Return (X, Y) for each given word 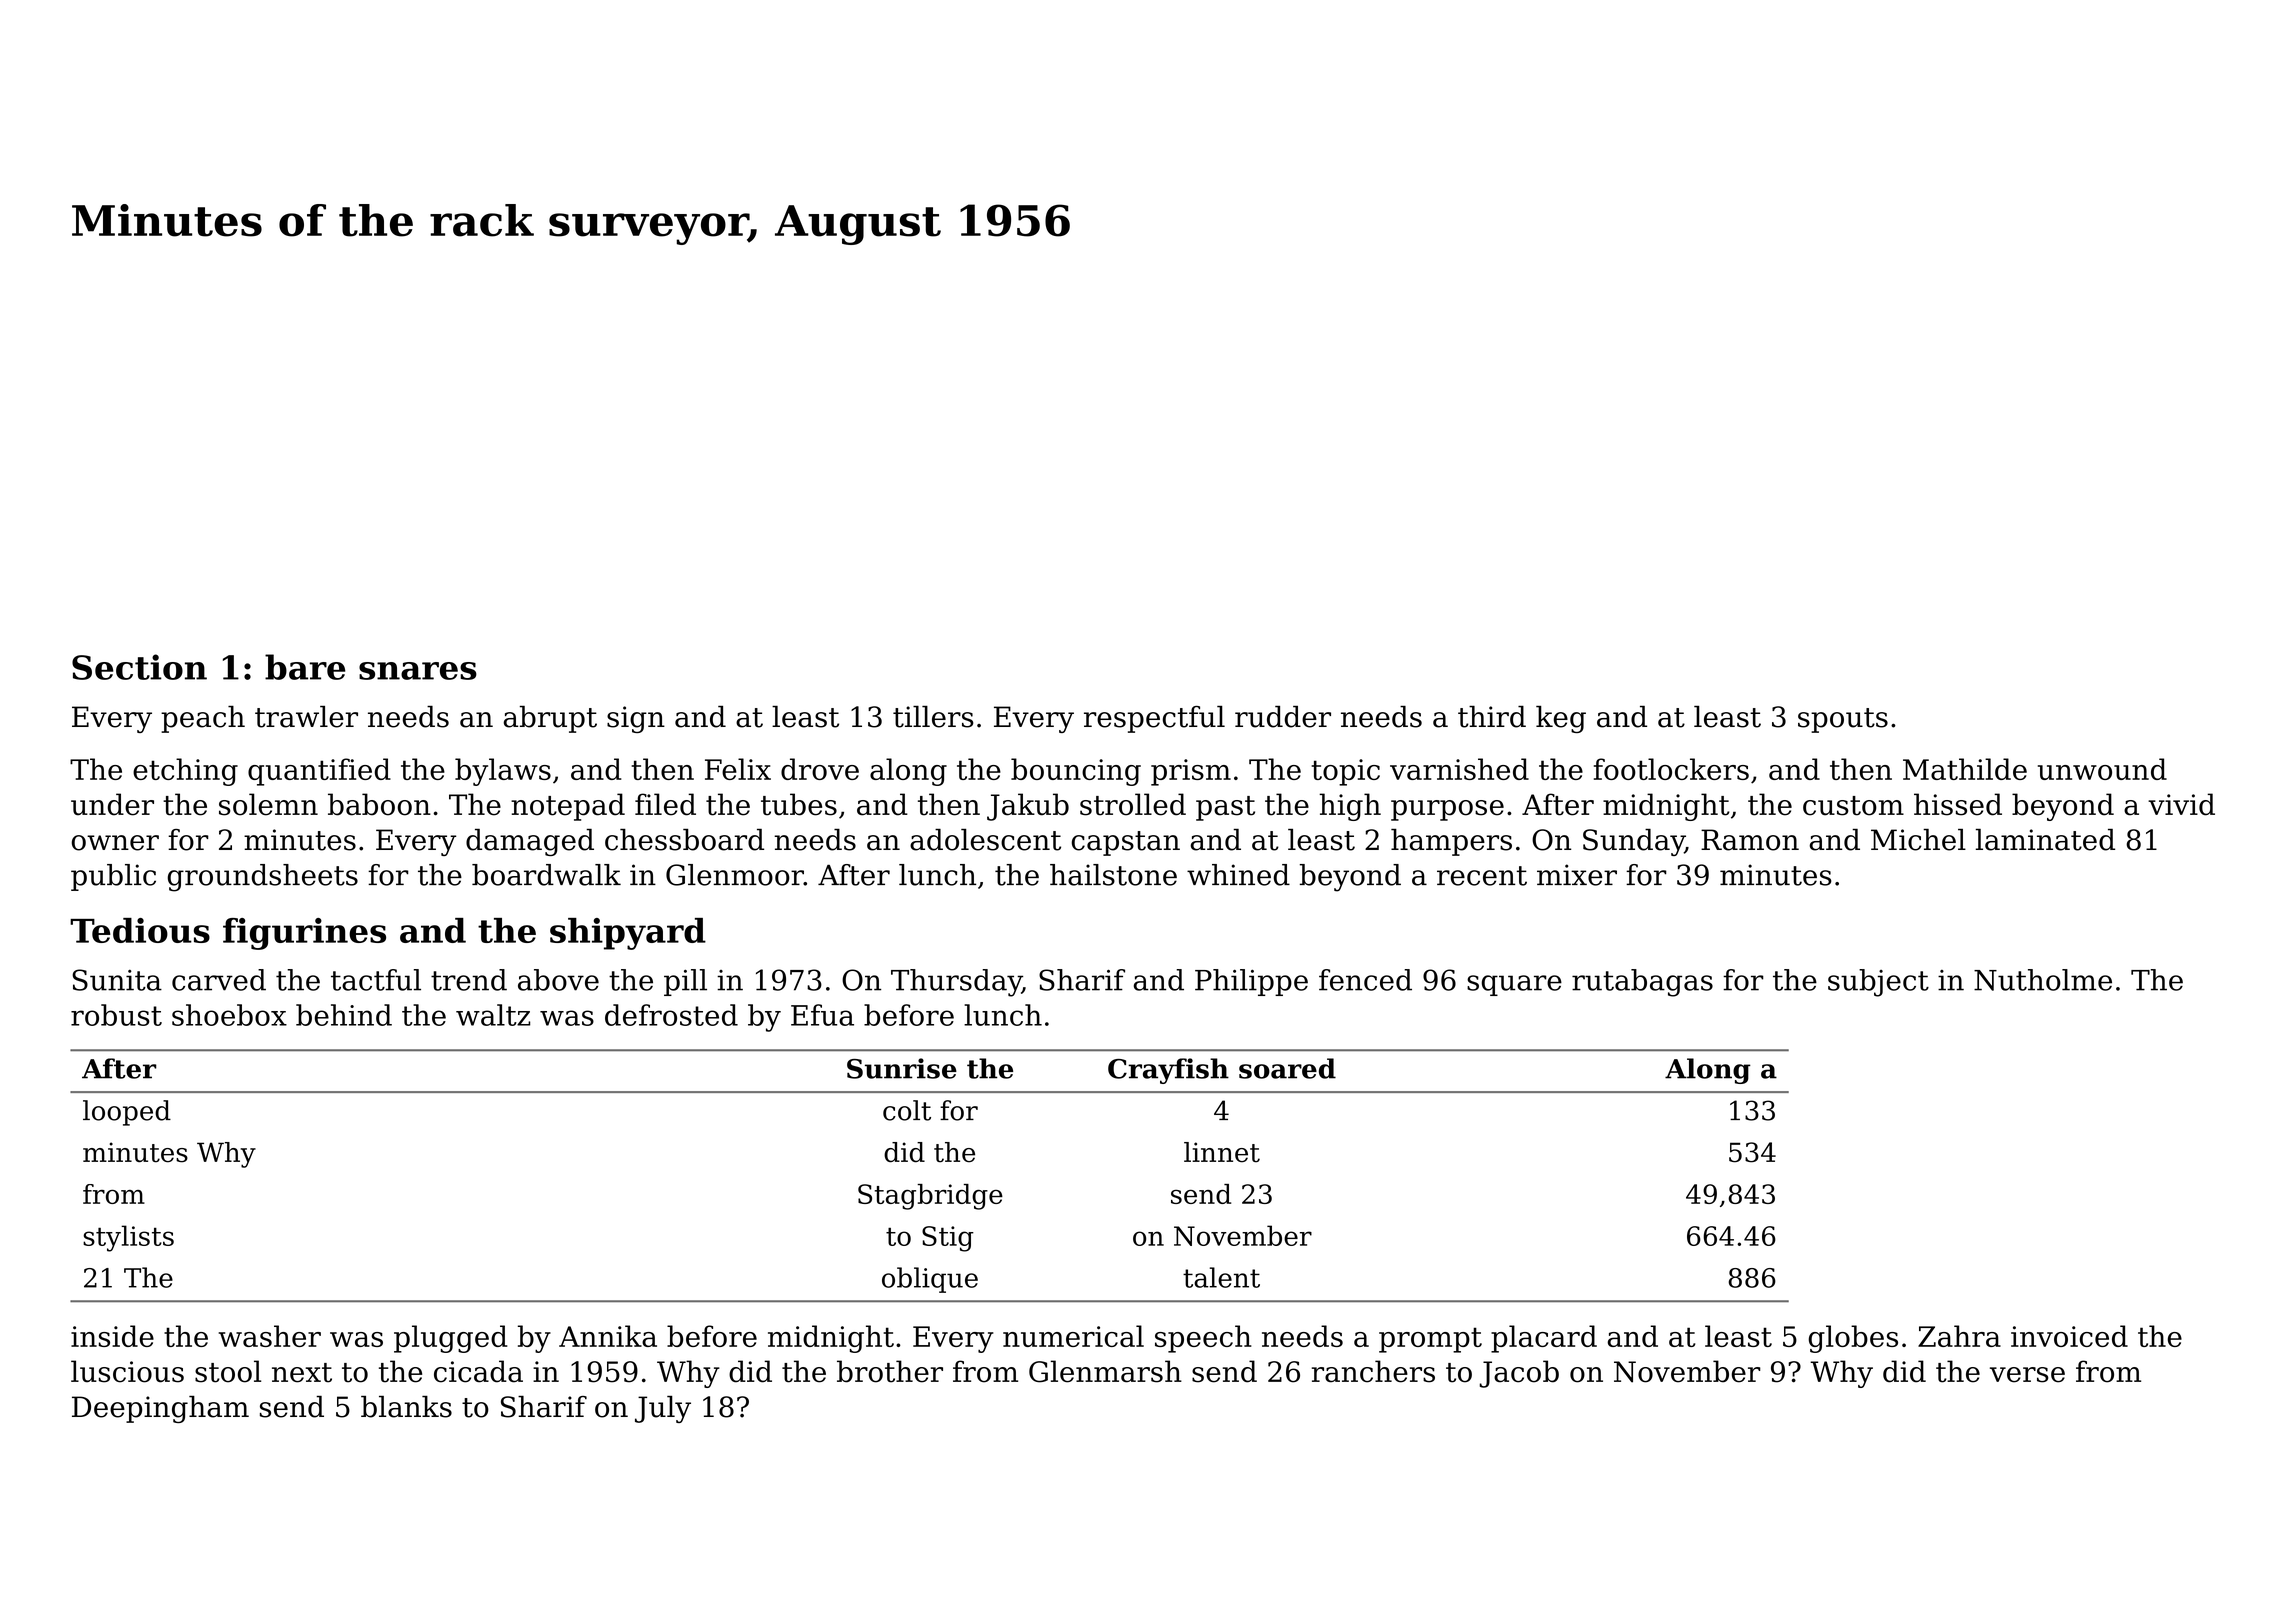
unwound (2102, 769)
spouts (1843, 720)
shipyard (628, 934)
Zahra (1959, 1336)
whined (1238, 875)
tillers (933, 717)
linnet (1222, 1152)
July (663, 1409)
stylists (128, 1238)
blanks (406, 1407)
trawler (306, 717)
